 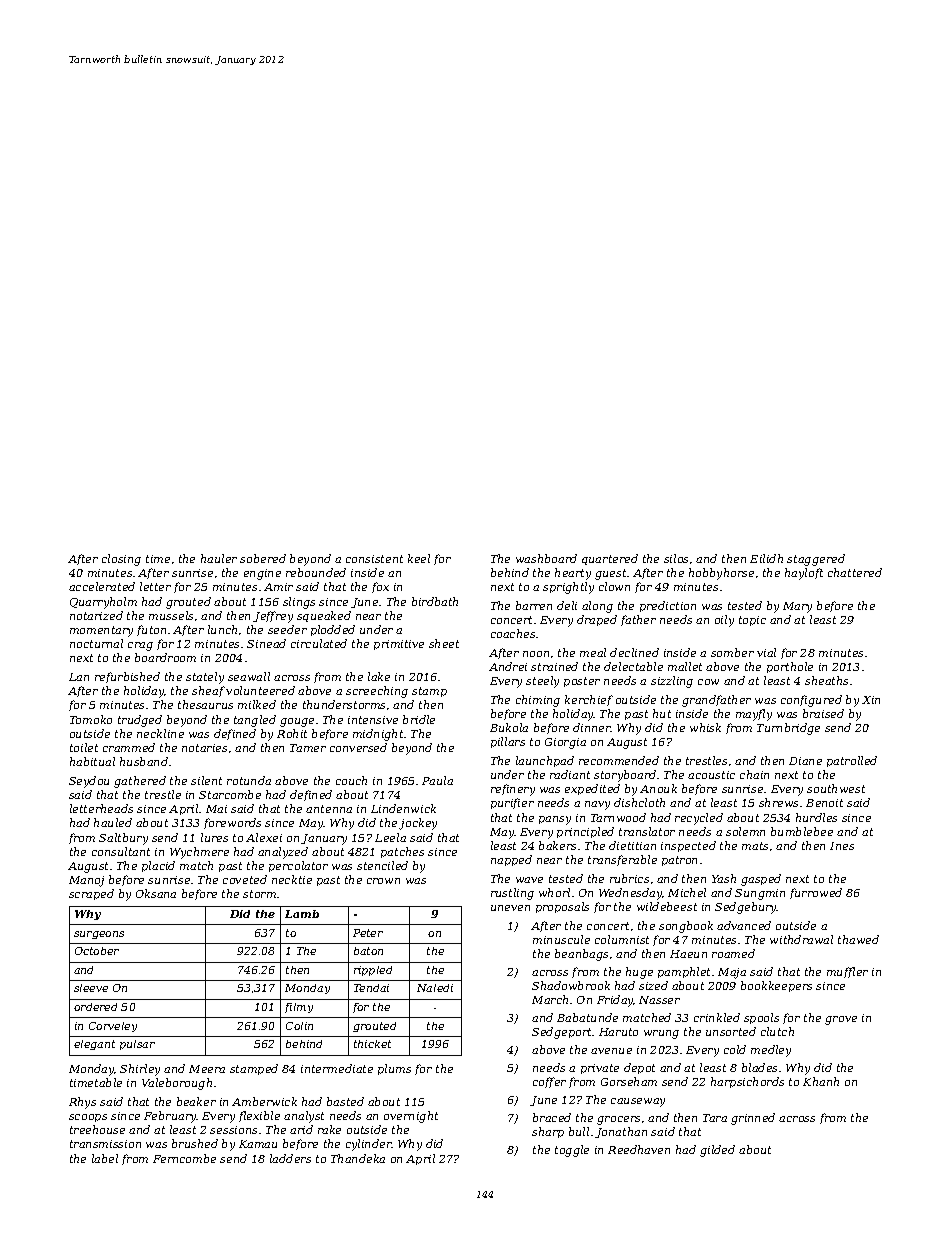 I want to click on consistent, so click(x=374, y=559).
